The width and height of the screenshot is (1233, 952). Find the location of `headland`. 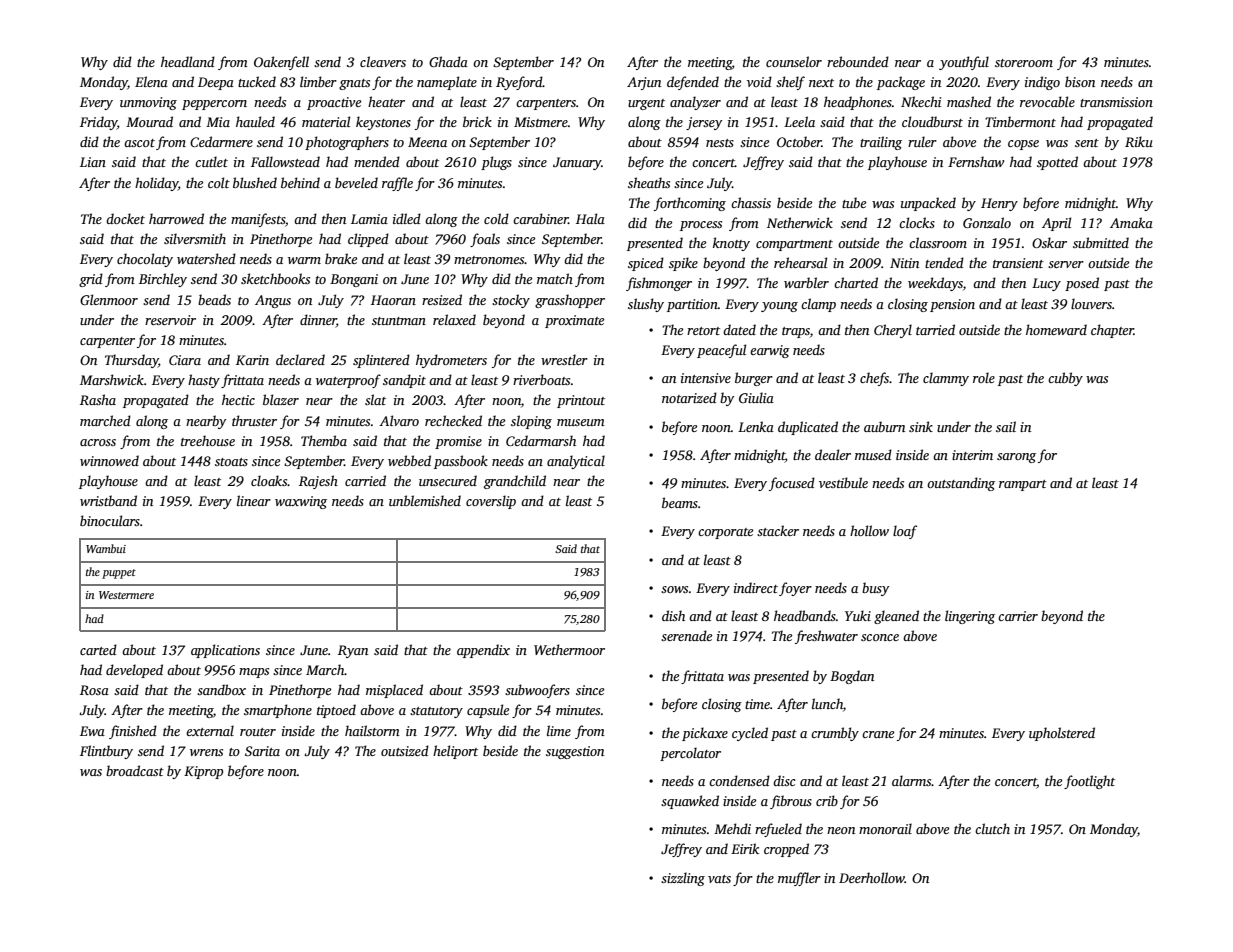

headland is located at coordinates (188, 61).
